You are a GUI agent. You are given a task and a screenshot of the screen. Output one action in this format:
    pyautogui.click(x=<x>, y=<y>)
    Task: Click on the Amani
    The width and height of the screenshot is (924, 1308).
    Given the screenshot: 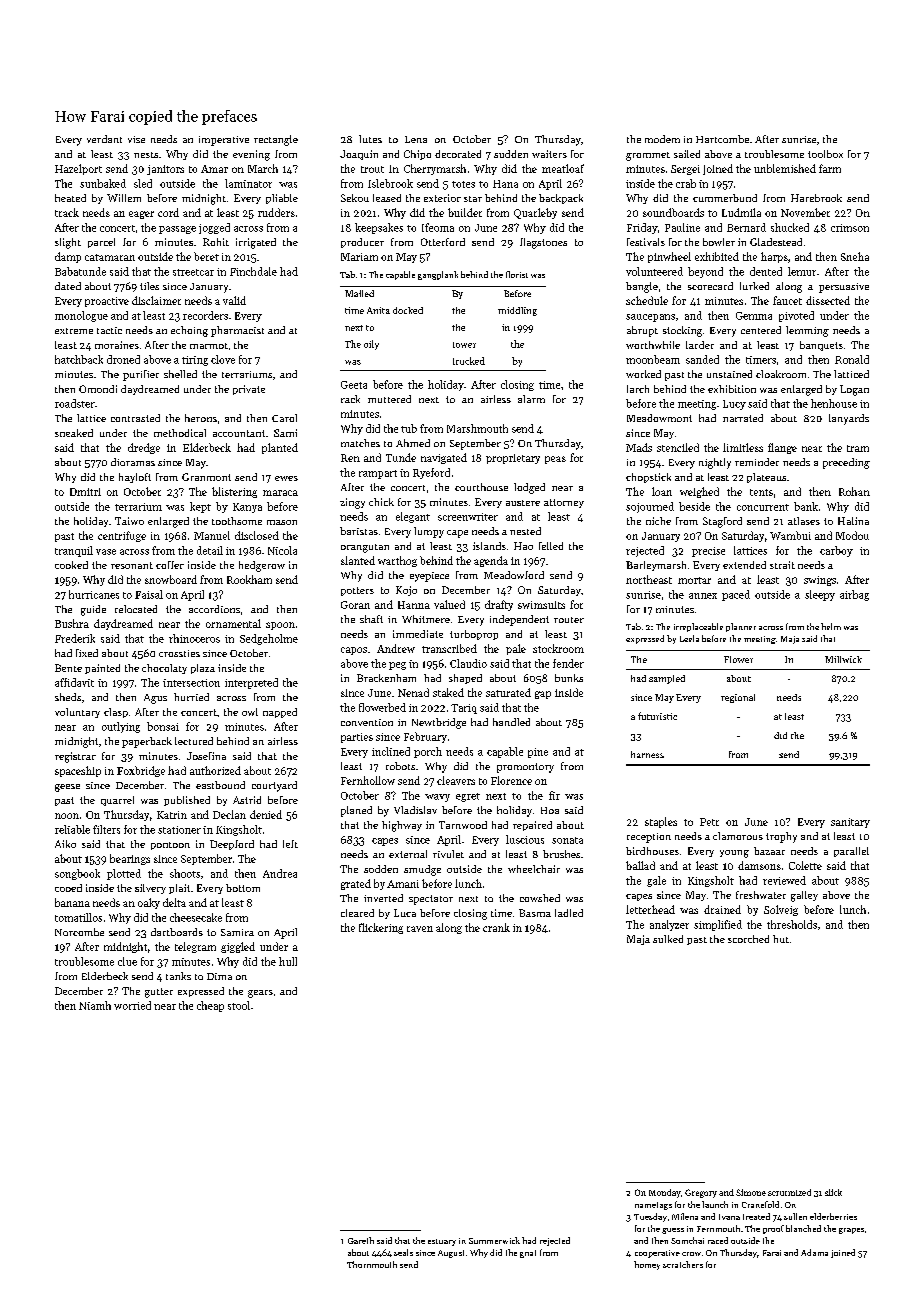 What is the action you would take?
    pyautogui.click(x=403, y=884)
